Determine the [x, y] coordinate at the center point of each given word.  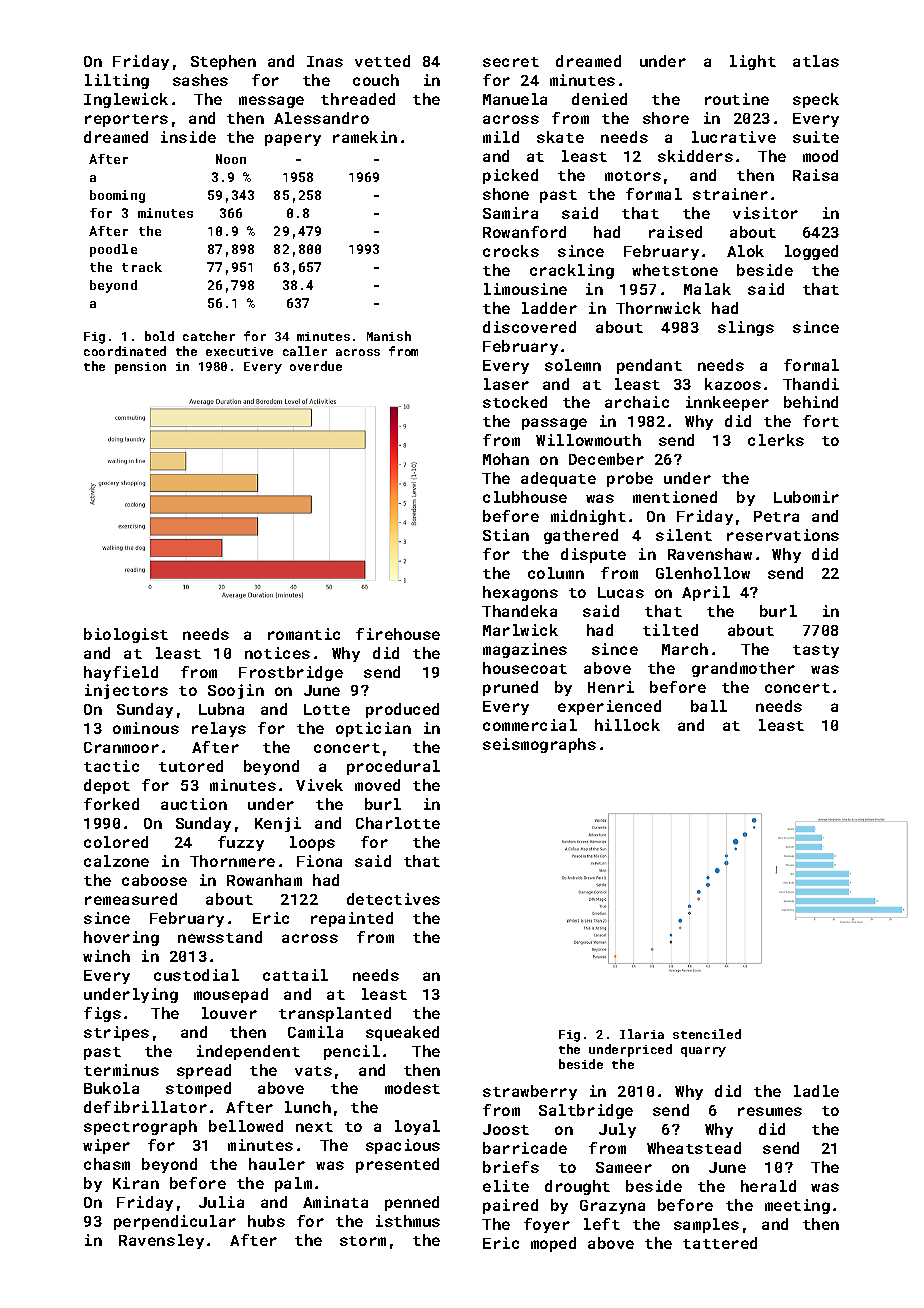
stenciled [707, 1034]
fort [821, 421]
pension [140, 368]
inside [188, 137]
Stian [506, 535]
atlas [816, 61]
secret [511, 62]
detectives [393, 899]
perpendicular [175, 1222]
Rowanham [264, 880]
